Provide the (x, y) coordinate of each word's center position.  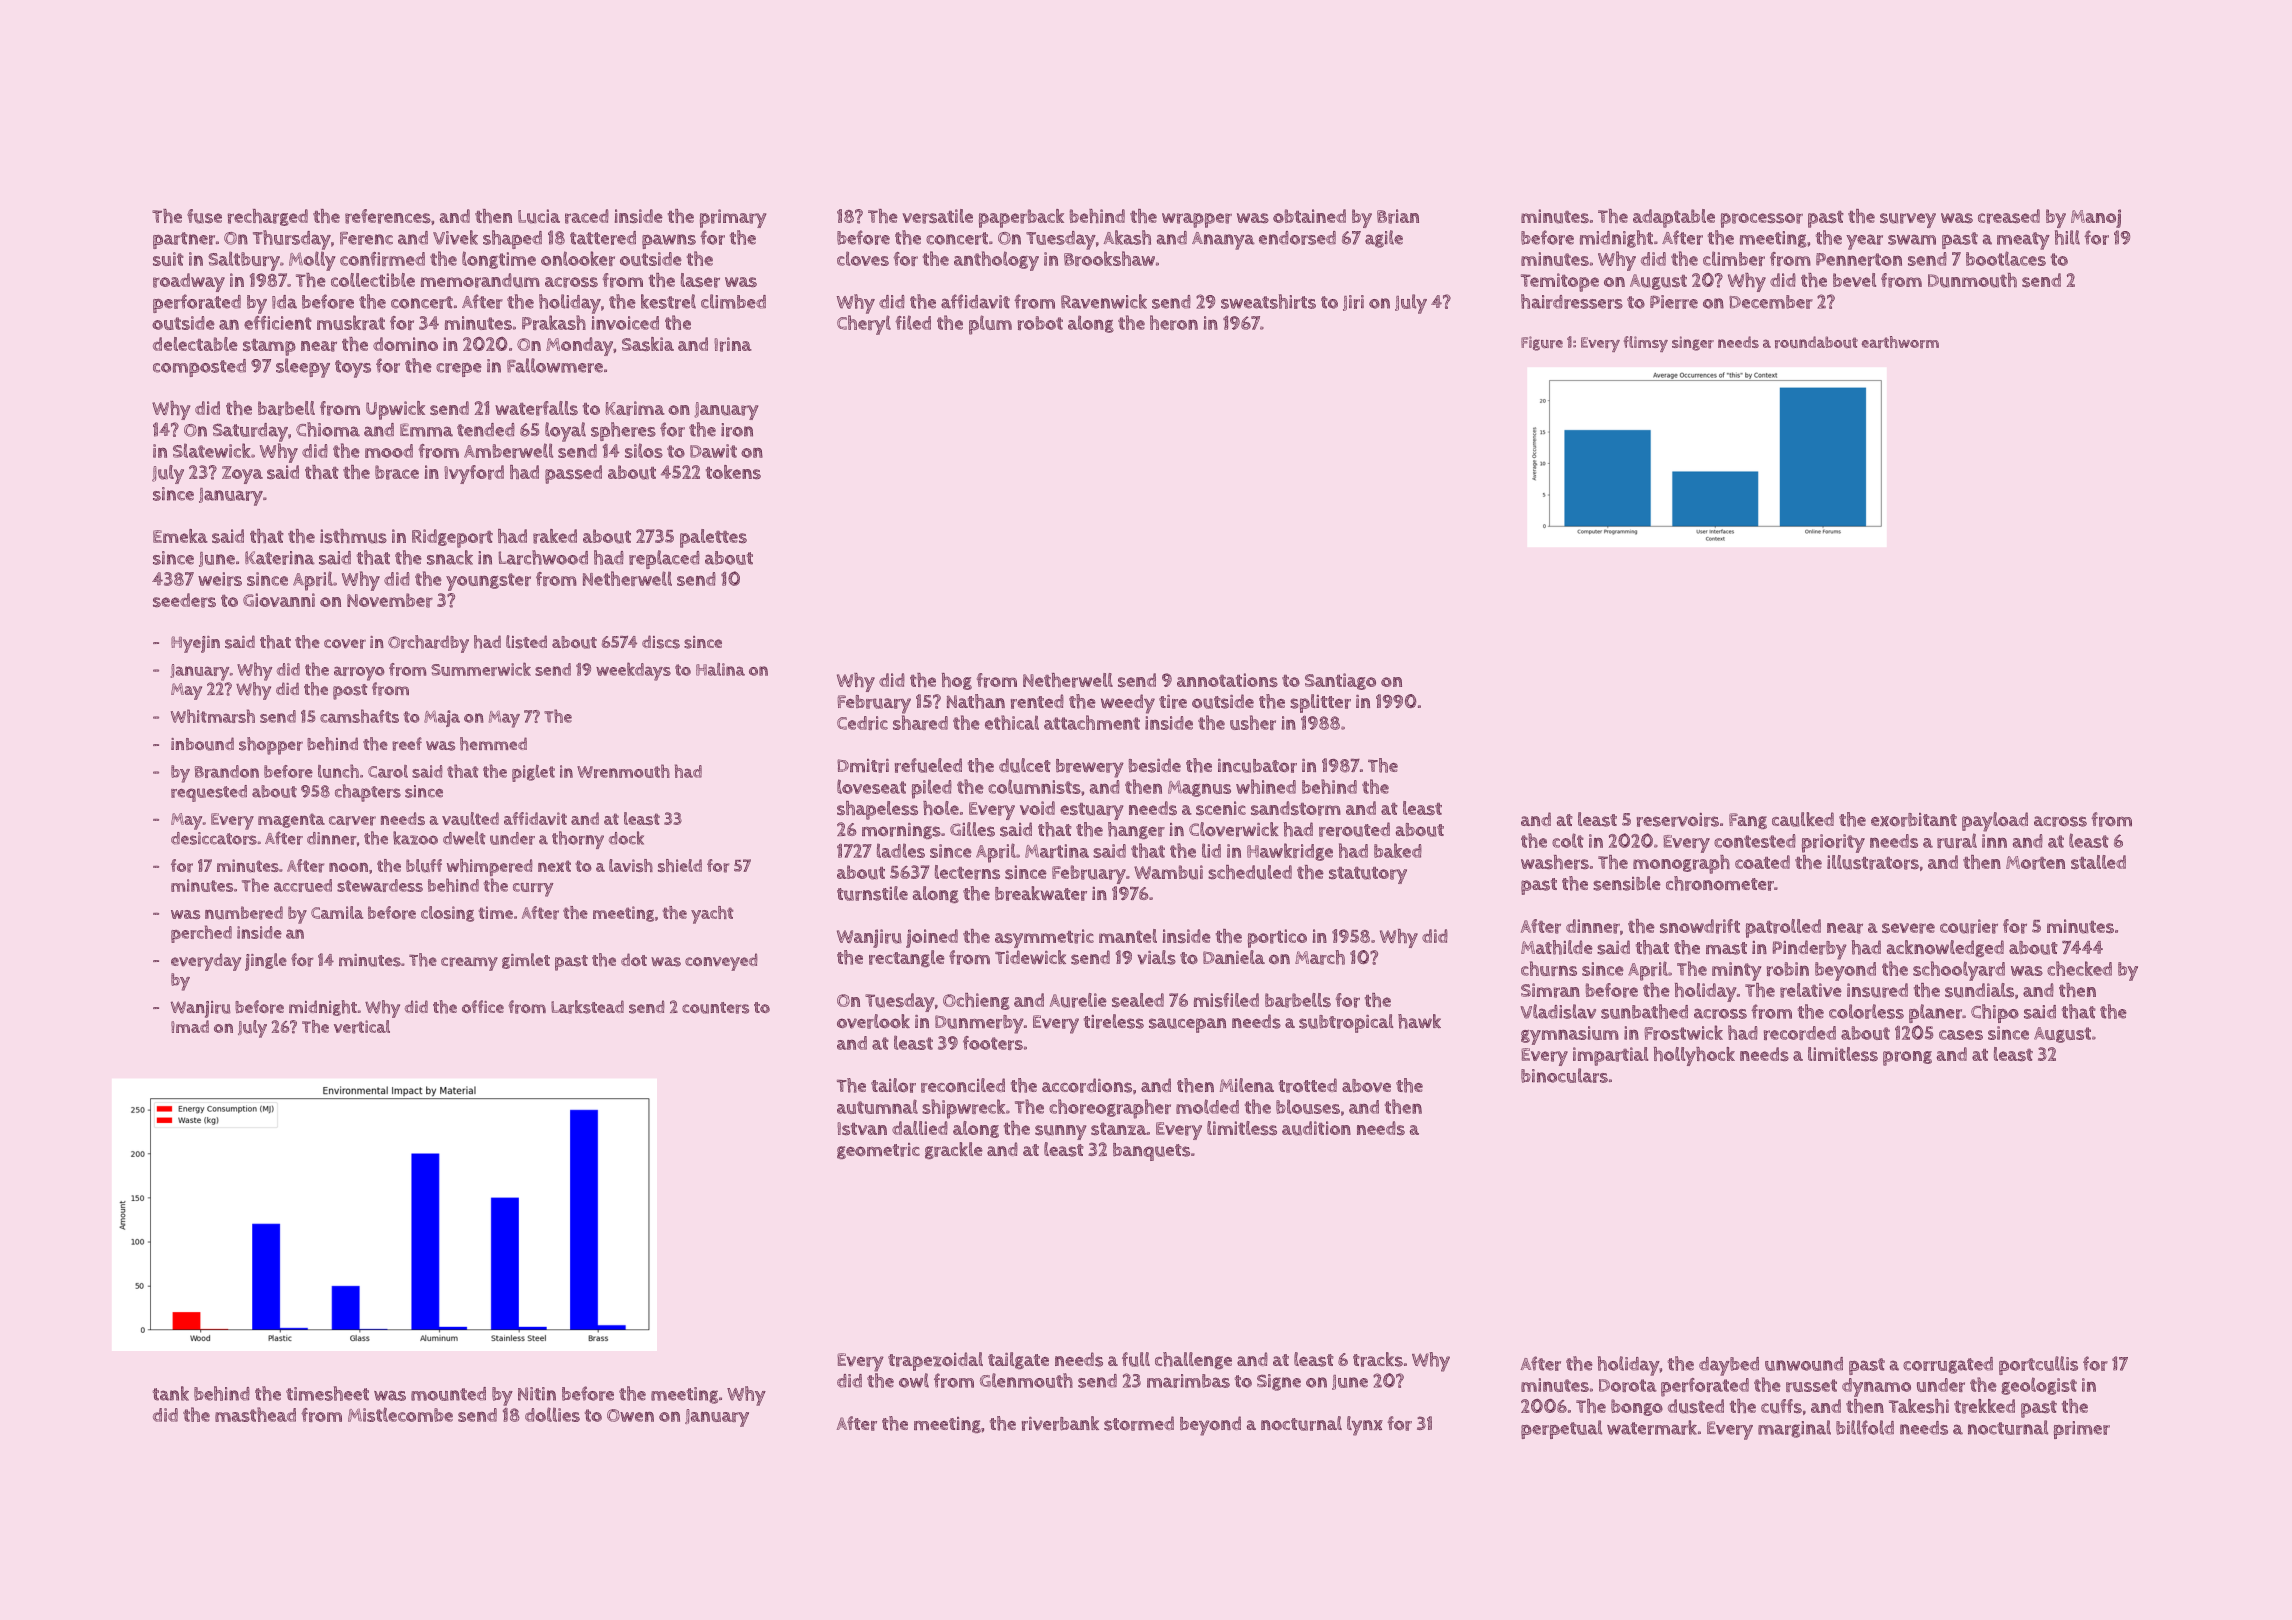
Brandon (227, 771)
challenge (1193, 1360)
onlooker (578, 258)
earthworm (1900, 342)
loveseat (871, 786)
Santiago (1340, 681)
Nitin (537, 1394)
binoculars (1564, 1075)
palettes (713, 538)
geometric (878, 1151)
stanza (1119, 1128)
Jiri (1353, 303)
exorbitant (1914, 820)
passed (573, 474)
